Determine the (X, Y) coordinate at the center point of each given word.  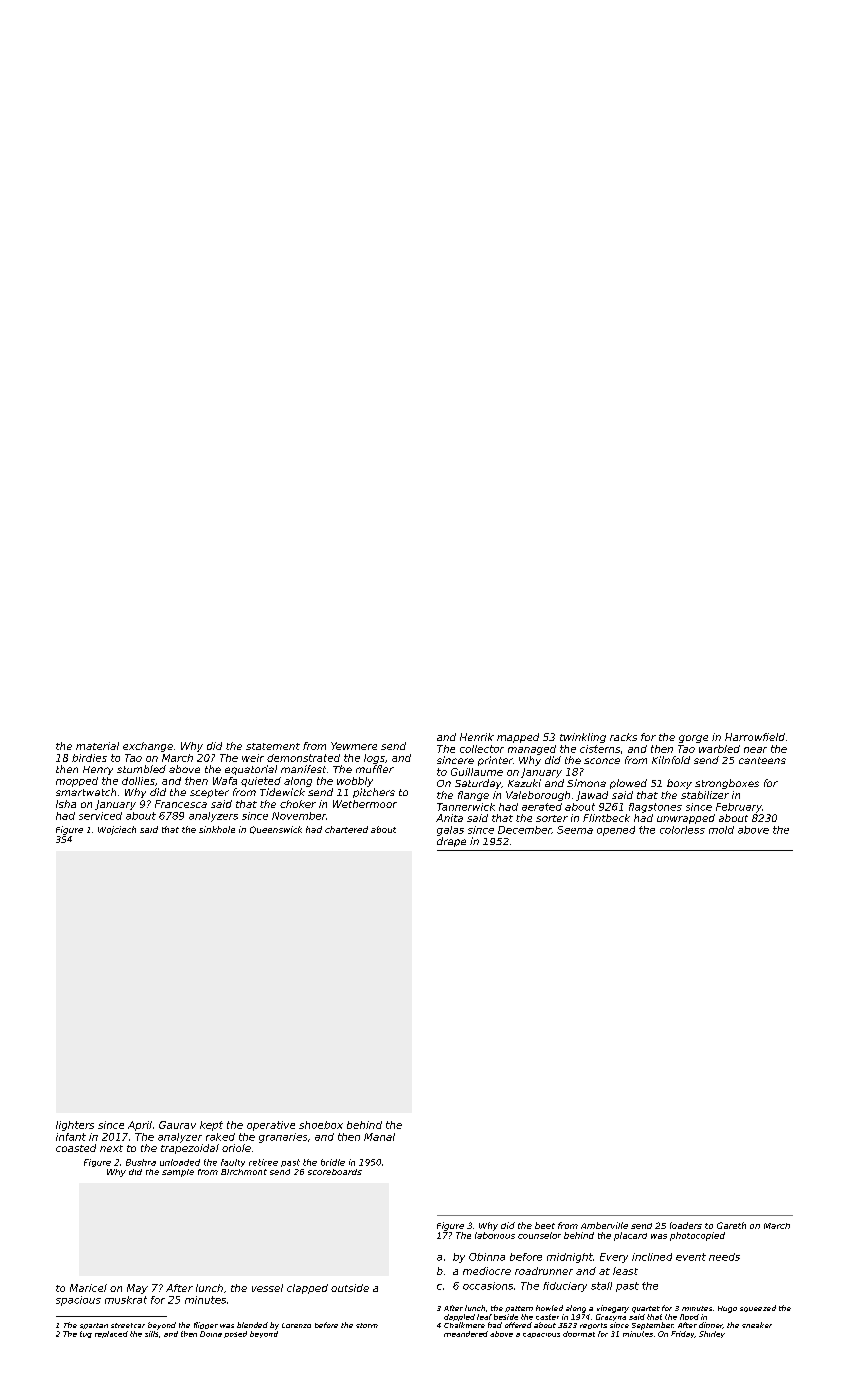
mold (721, 830)
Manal (379, 1137)
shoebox (321, 1125)
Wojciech (117, 830)
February (739, 808)
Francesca (181, 804)
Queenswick (276, 830)
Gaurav (177, 1125)
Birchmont (244, 1172)
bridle (333, 1162)
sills (151, 1334)
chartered (346, 829)
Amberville (604, 1225)
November (299, 816)
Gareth (731, 1225)
